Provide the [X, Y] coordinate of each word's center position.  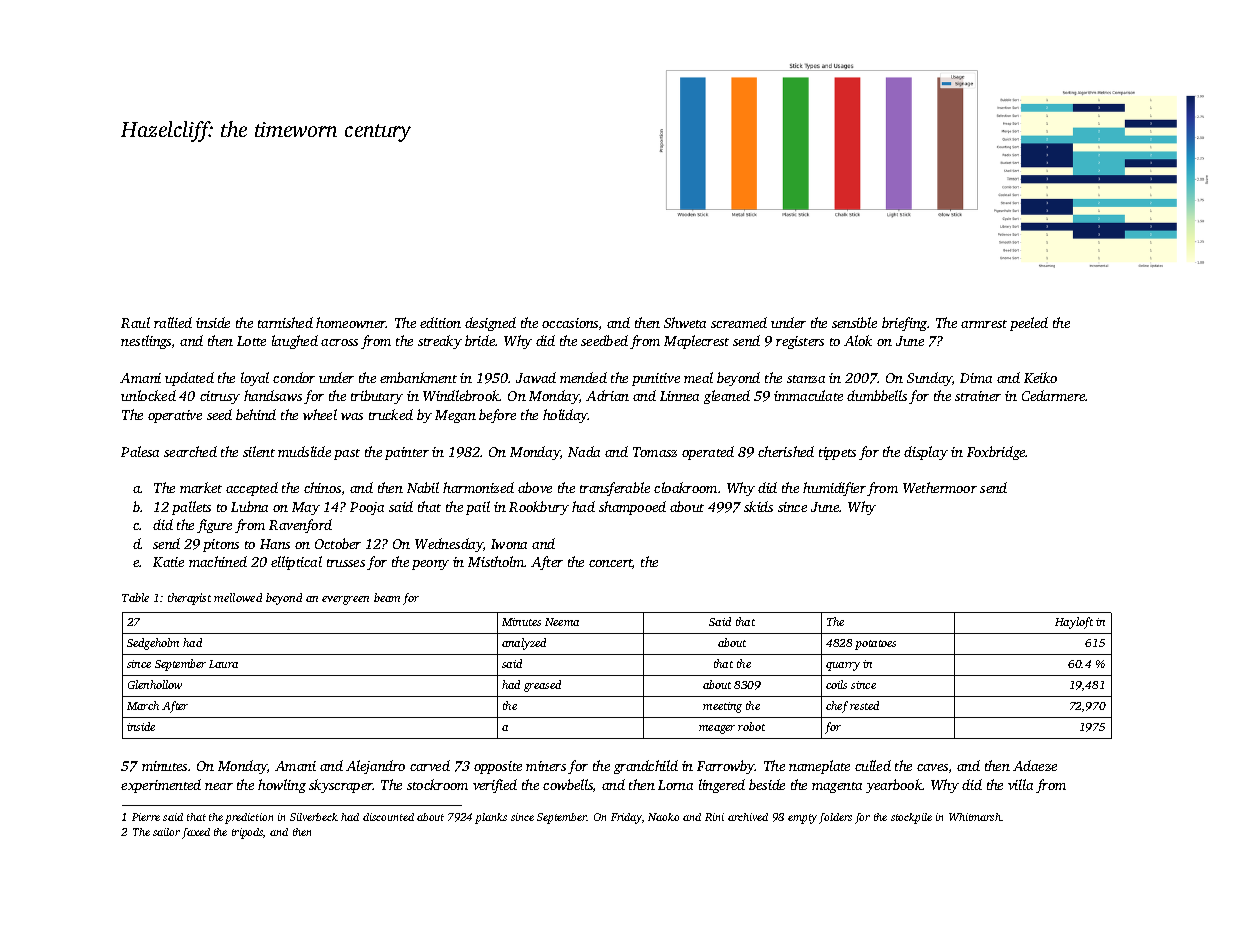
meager [717, 729]
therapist [189, 599]
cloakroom [685, 487]
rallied [173, 322]
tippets [837, 453]
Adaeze [1035, 765]
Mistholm [496, 561]
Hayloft [1074, 623]
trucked [391, 414]
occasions [570, 323]
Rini [714, 817]
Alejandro [375, 767]
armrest [984, 324]
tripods [248, 833]
